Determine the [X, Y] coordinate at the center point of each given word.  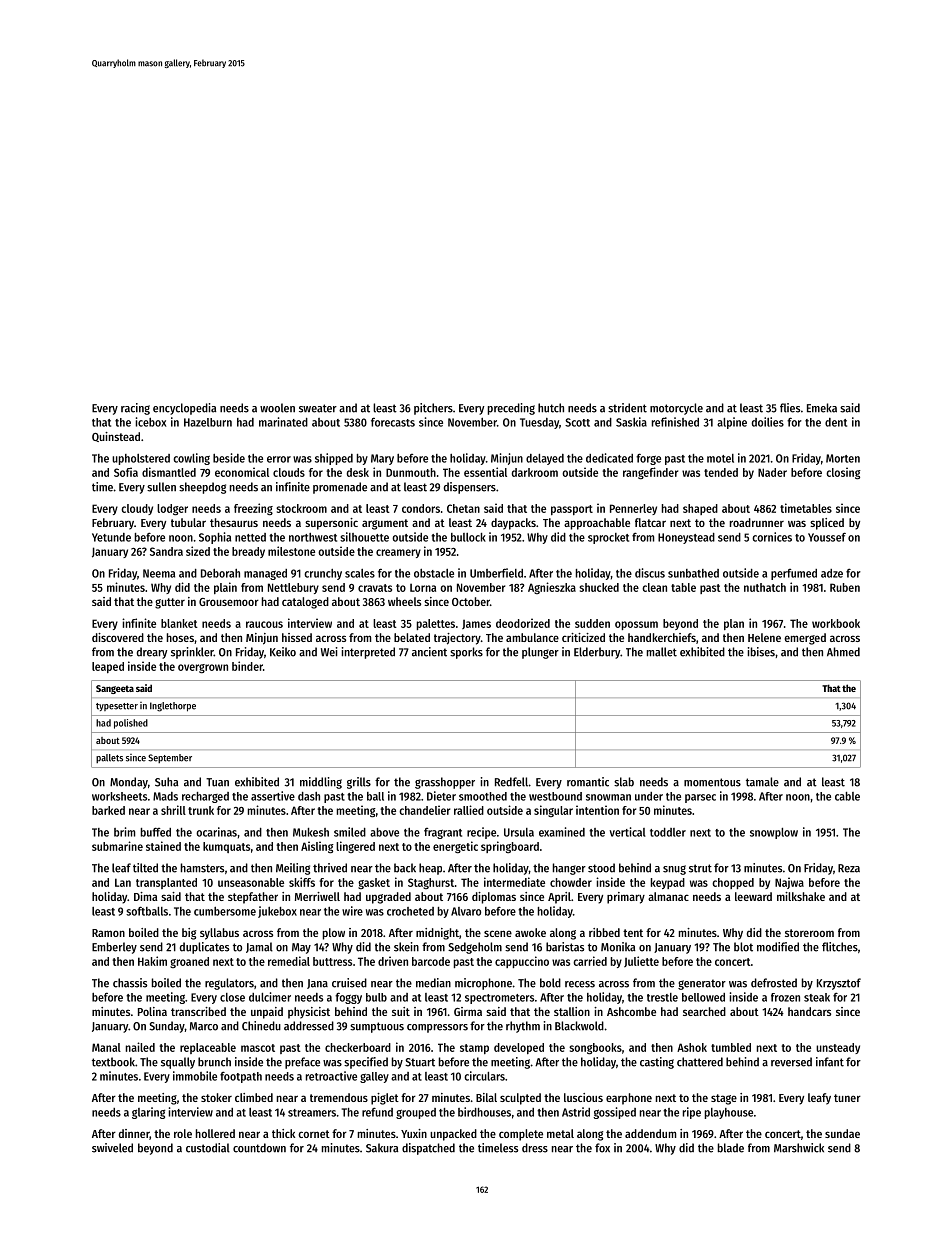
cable [847, 796]
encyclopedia [184, 409]
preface [302, 1063]
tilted [145, 868]
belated [412, 637]
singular [553, 811]
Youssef [827, 537]
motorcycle [676, 409]
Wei [329, 652]
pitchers [433, 409]
